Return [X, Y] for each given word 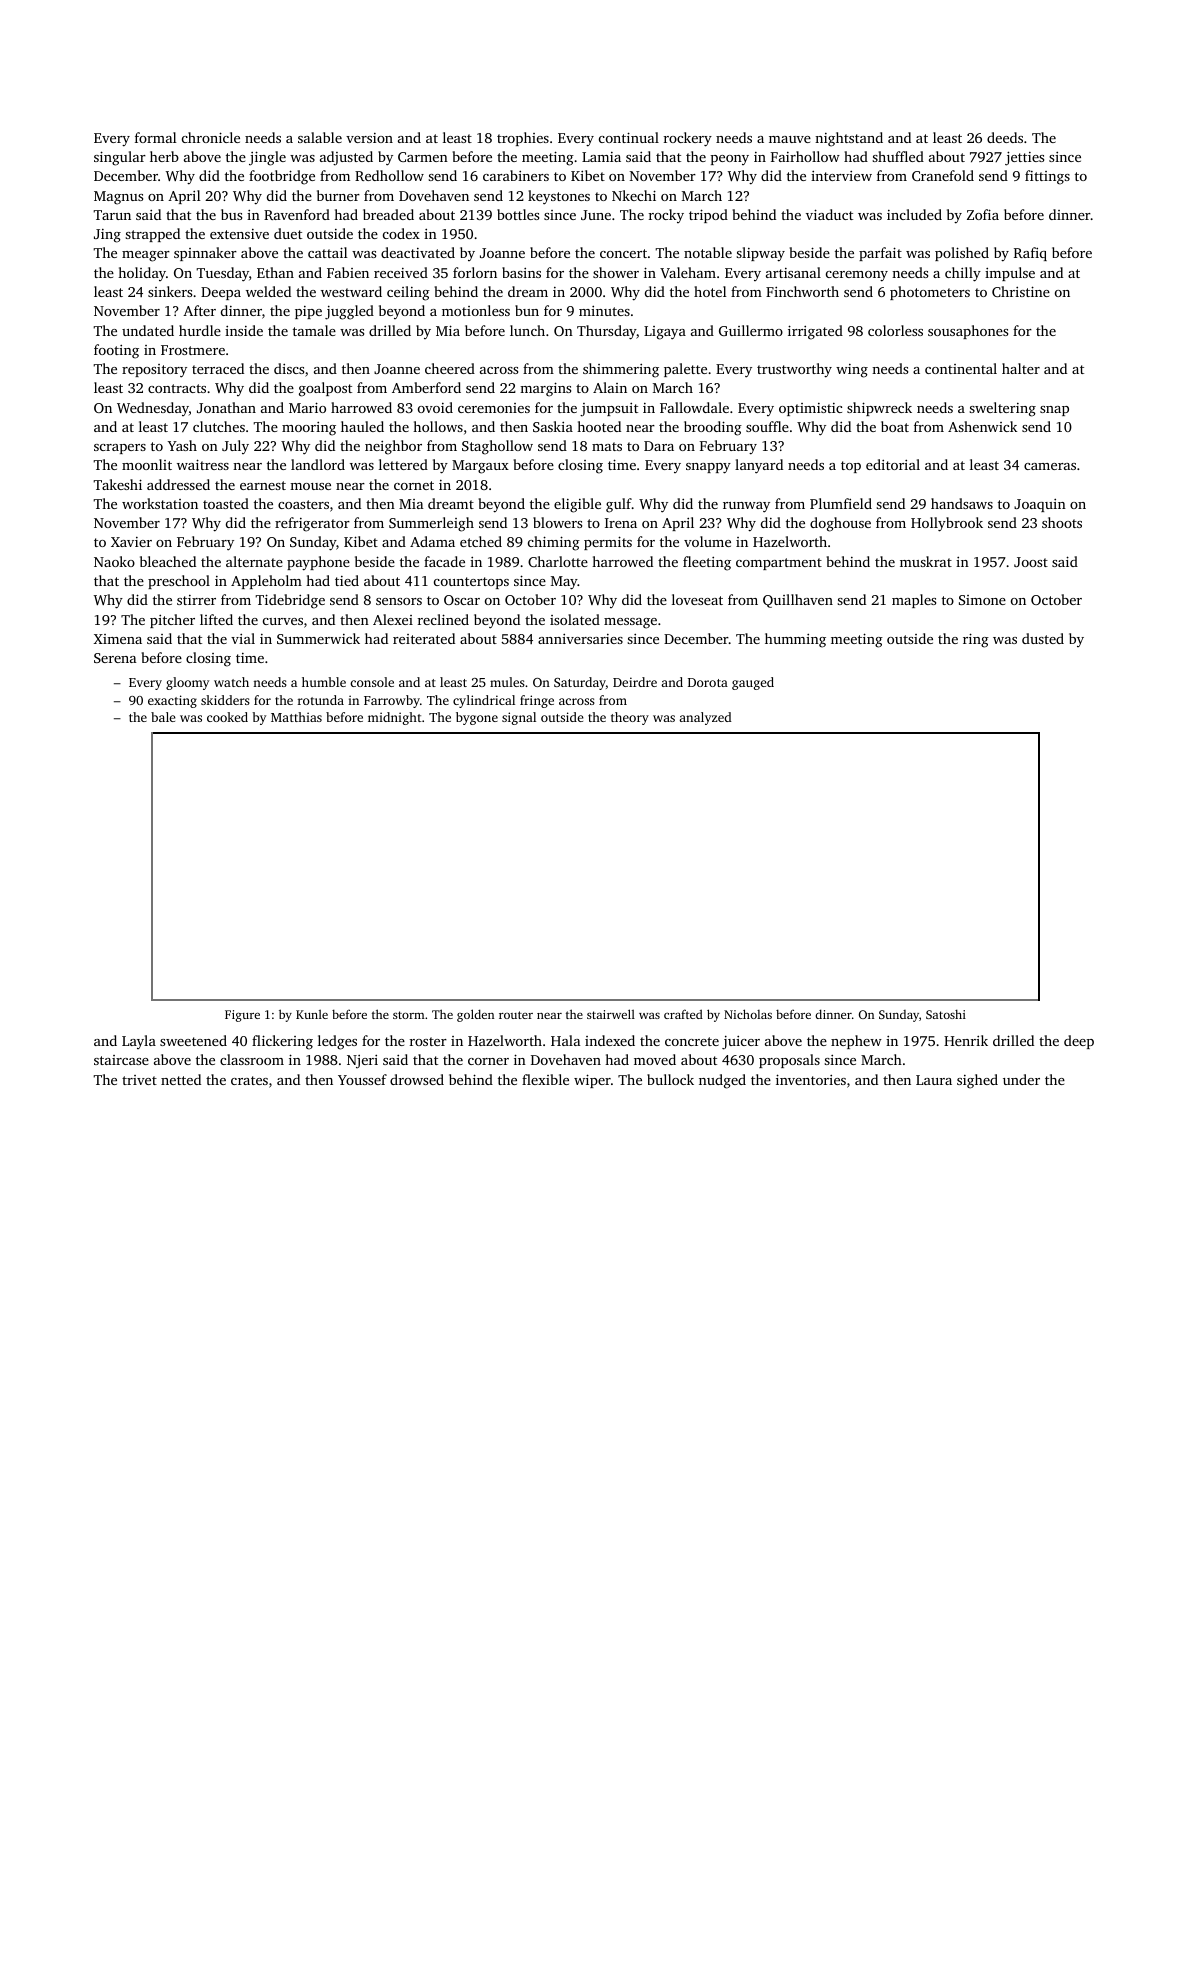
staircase [121, 1060]
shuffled [898, 156]
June [596, 215]
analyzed [705, 718]
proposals [789, 1061]
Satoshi [946, 1014]
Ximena [118, 639]
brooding [713, 428]
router [516, 1015]
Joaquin [1040, 505]
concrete [692, 1041]
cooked [227, 717]
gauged [753, 683]
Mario [307, 407]
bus [231, 214]
